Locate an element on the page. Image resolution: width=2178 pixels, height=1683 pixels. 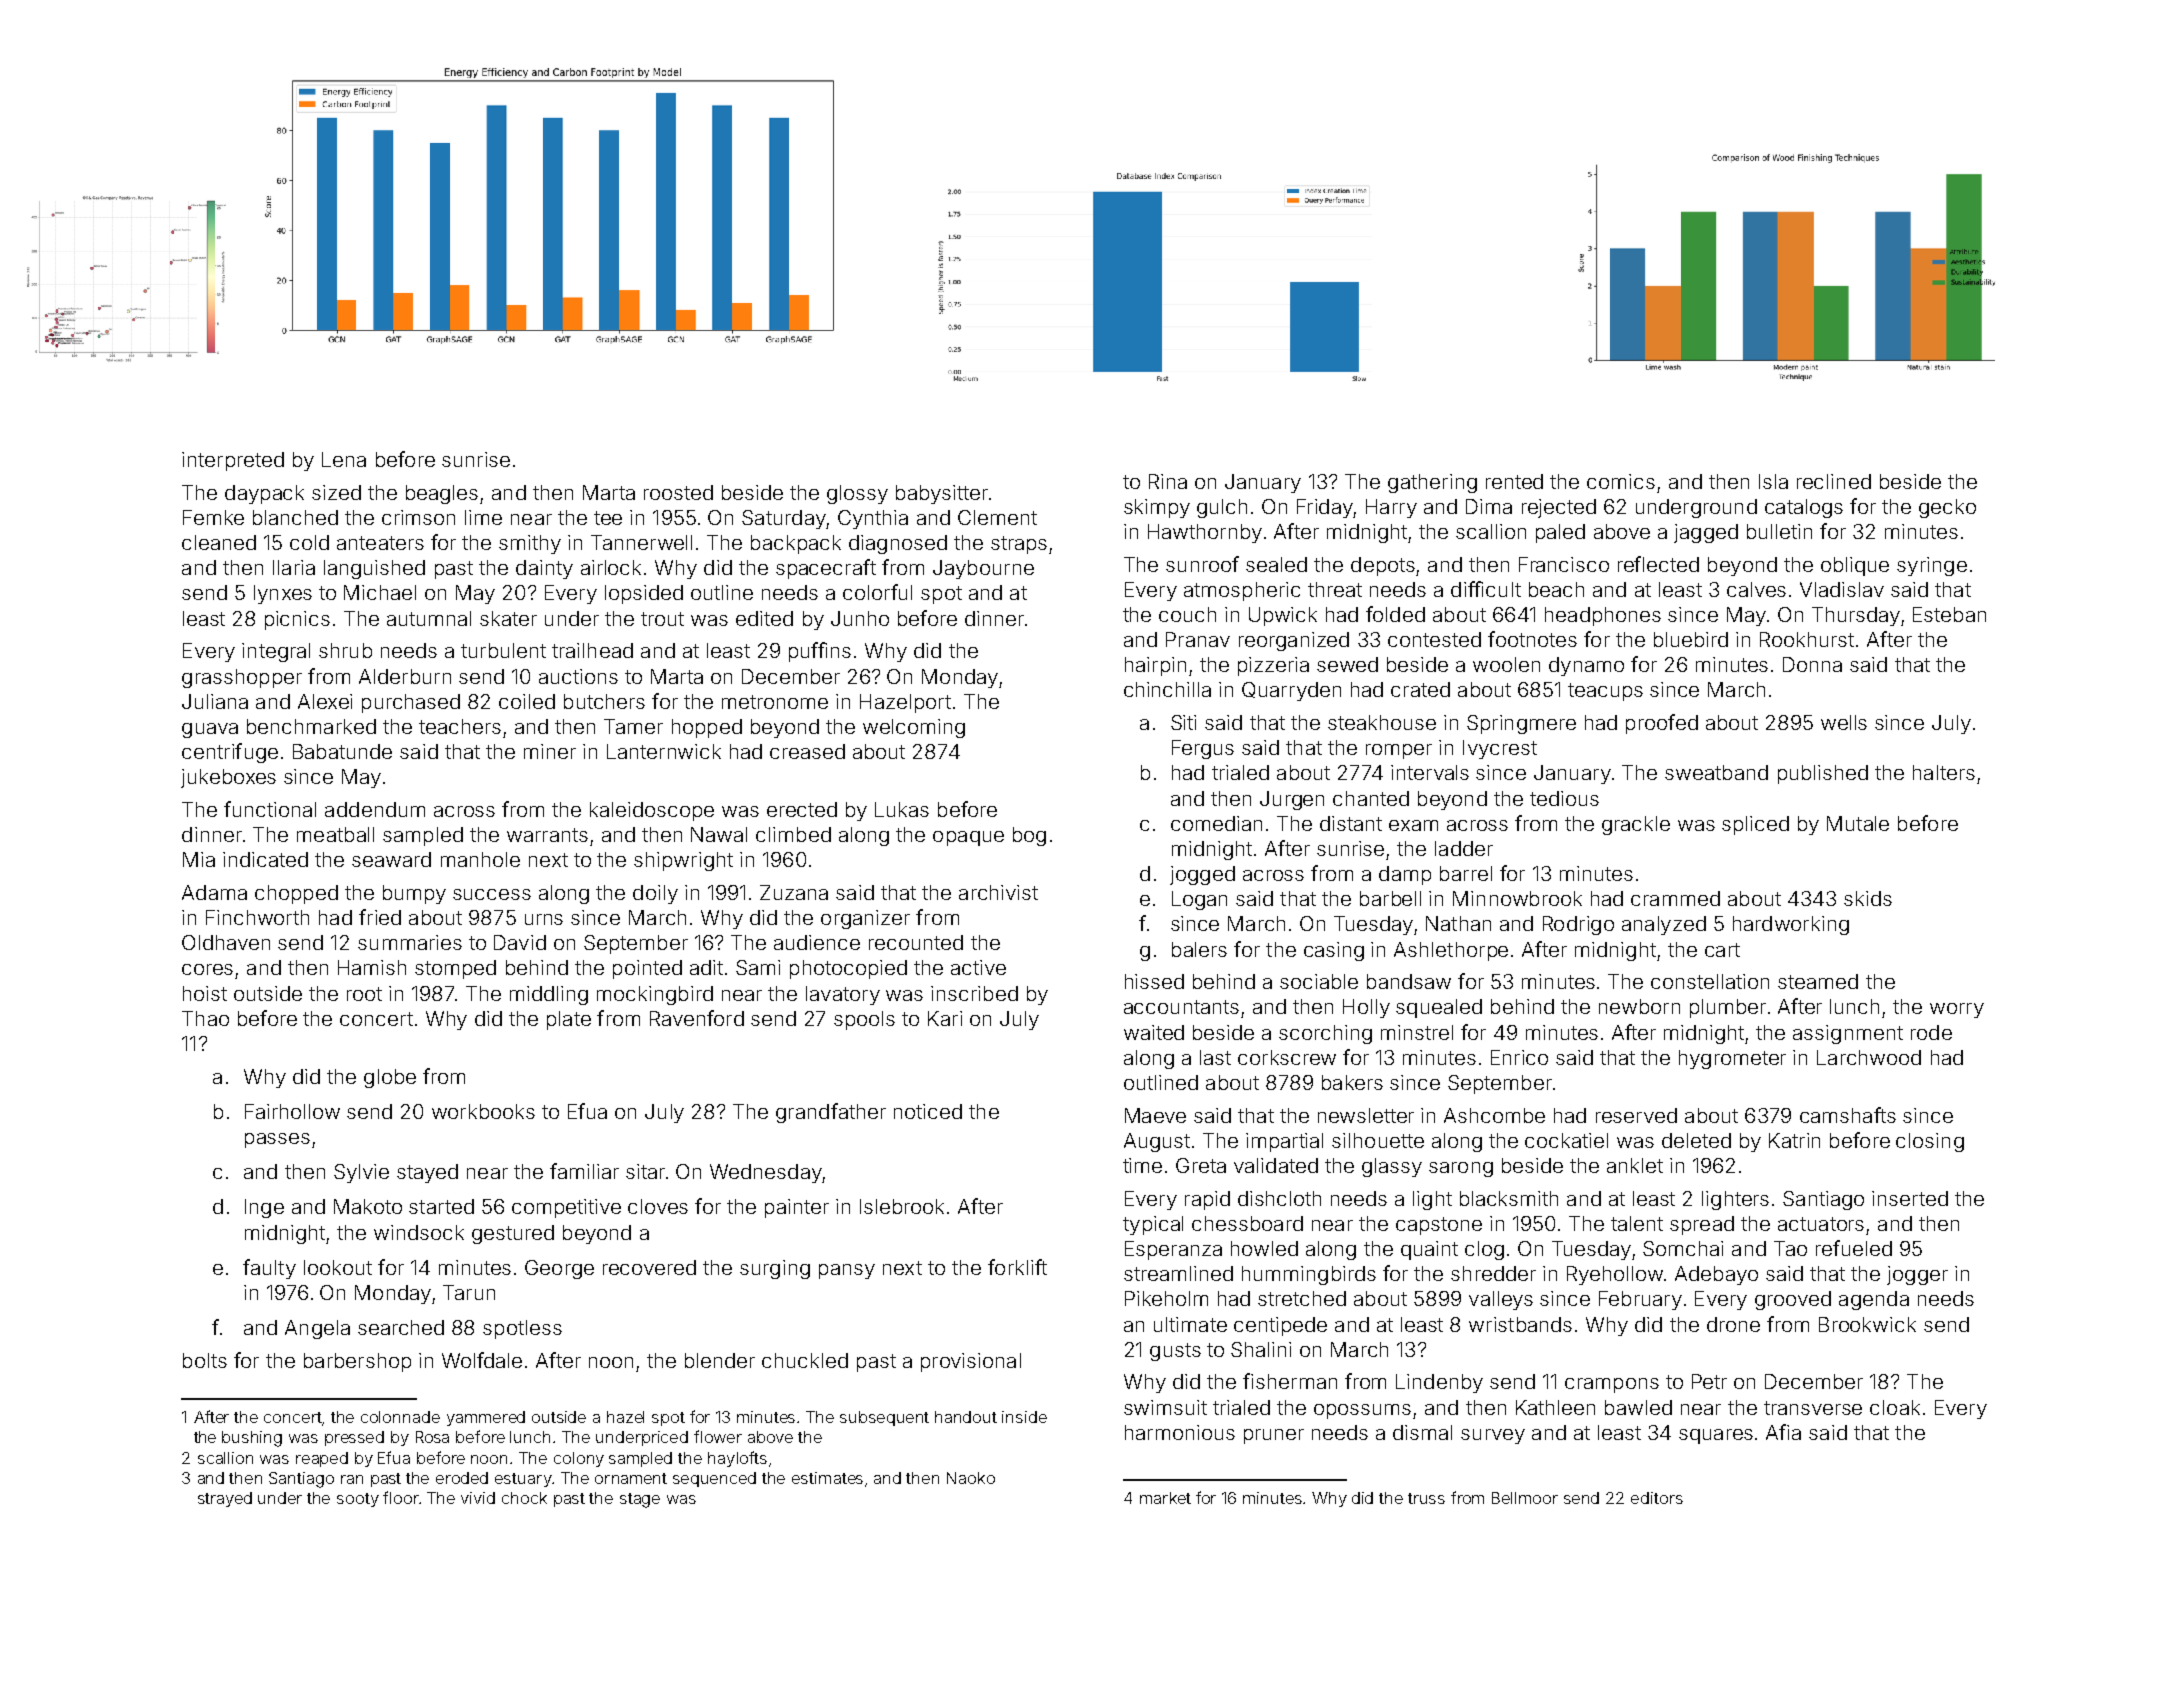
gestured is located at coordinates (513, 1234).
